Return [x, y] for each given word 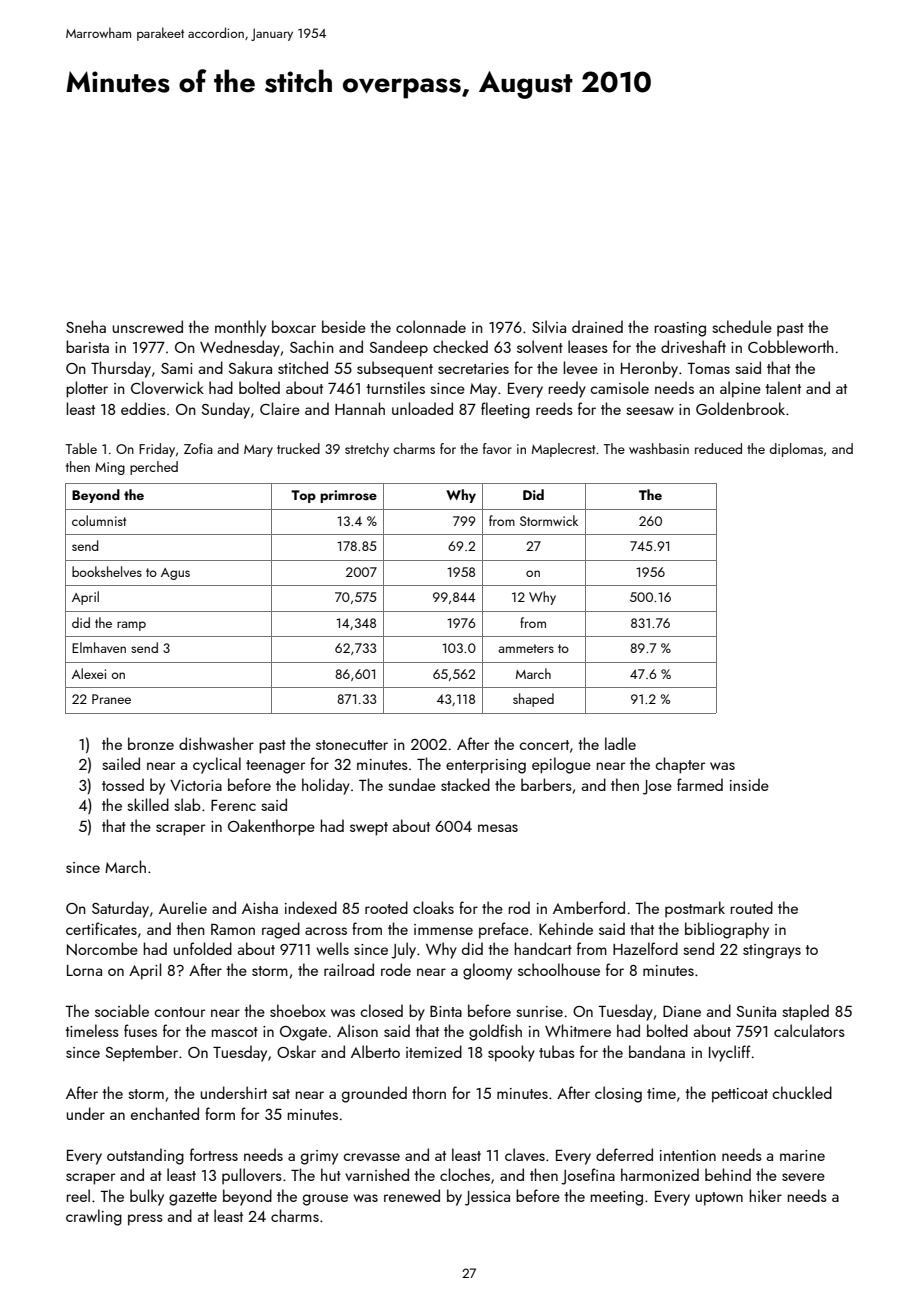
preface [504, 930]
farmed [700, 784]
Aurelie [183, 907]
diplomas [796, 450]
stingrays [772, 951]
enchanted [165, 1113]
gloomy [487, 971]
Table [81, 448]
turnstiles [395, 387]
